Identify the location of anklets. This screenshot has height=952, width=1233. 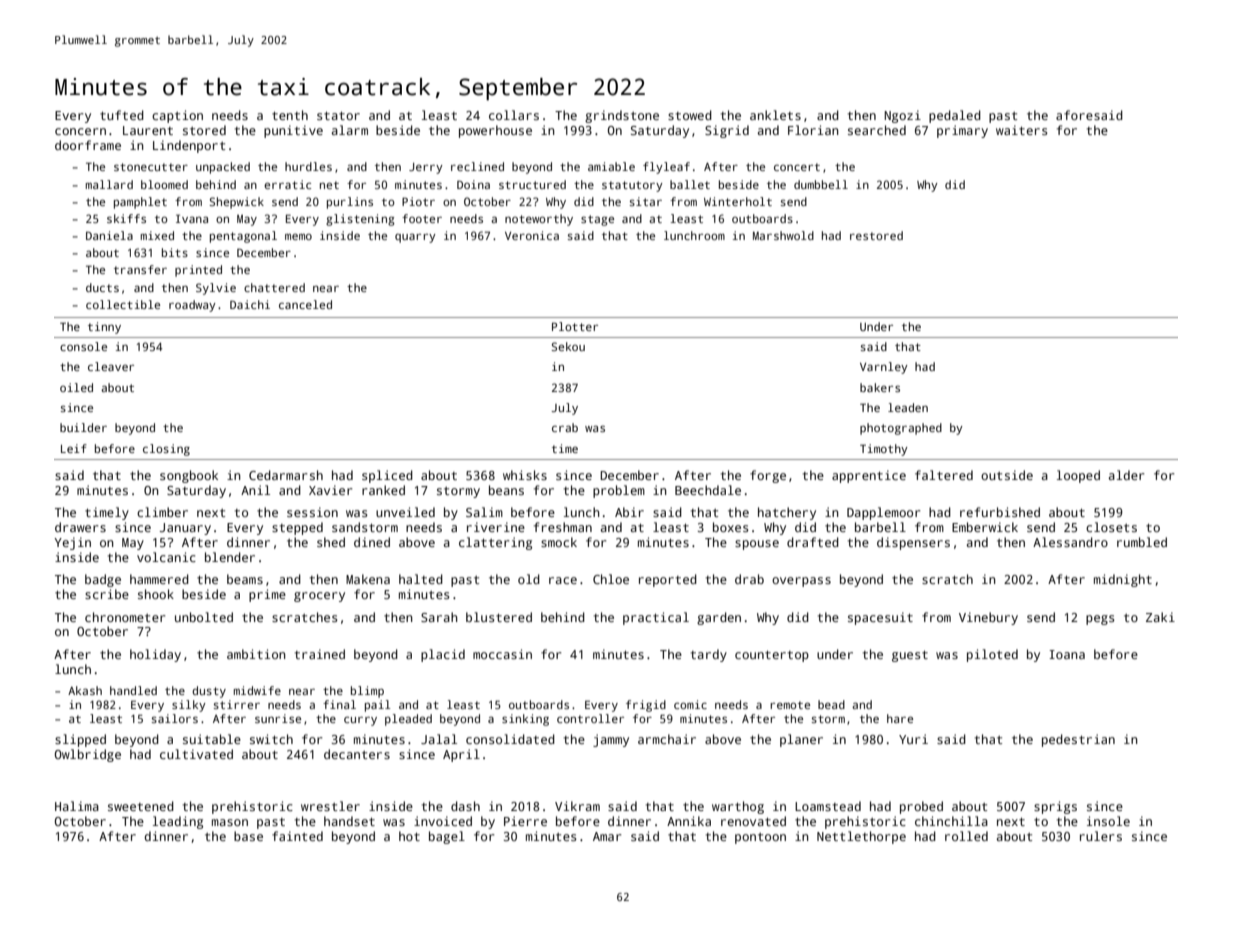
(775, 115).
